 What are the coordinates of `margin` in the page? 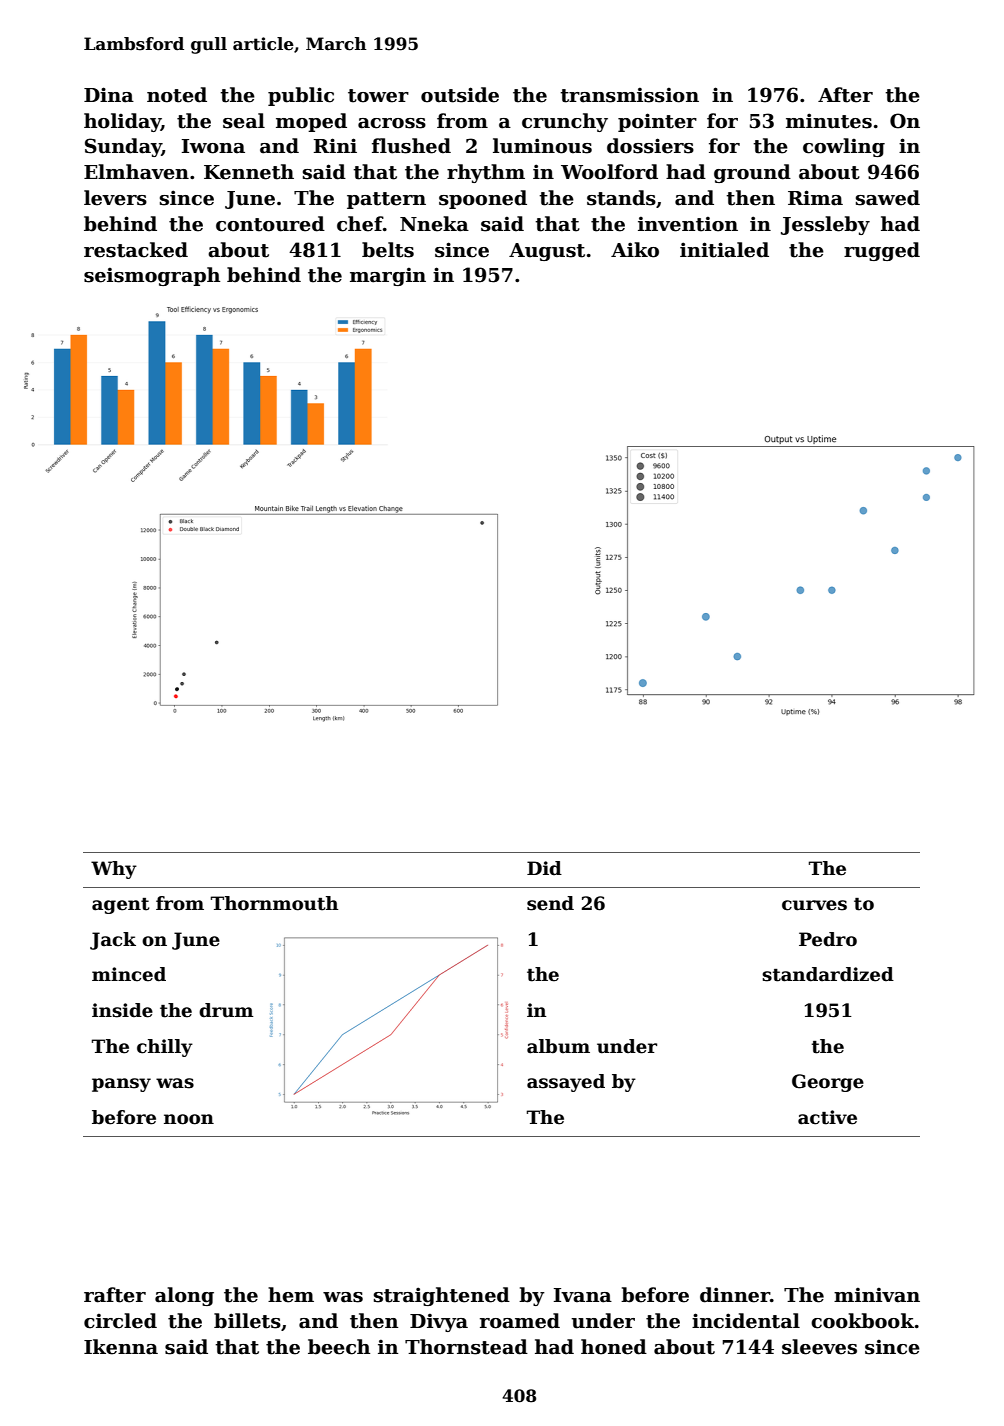 It's located at (388, 276).
